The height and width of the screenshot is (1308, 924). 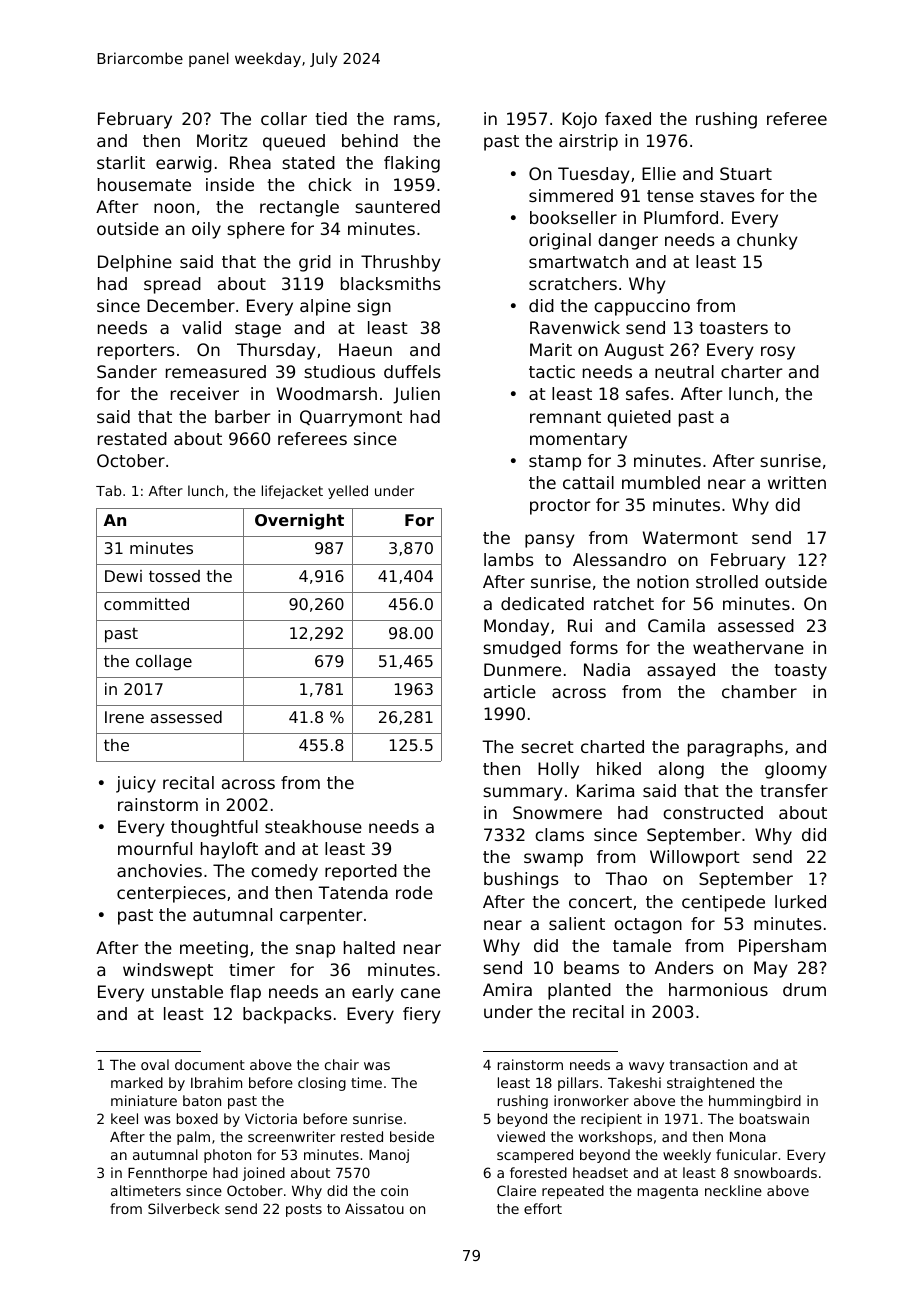 I want to click on smartwatch, so click(x=578, y=261).
